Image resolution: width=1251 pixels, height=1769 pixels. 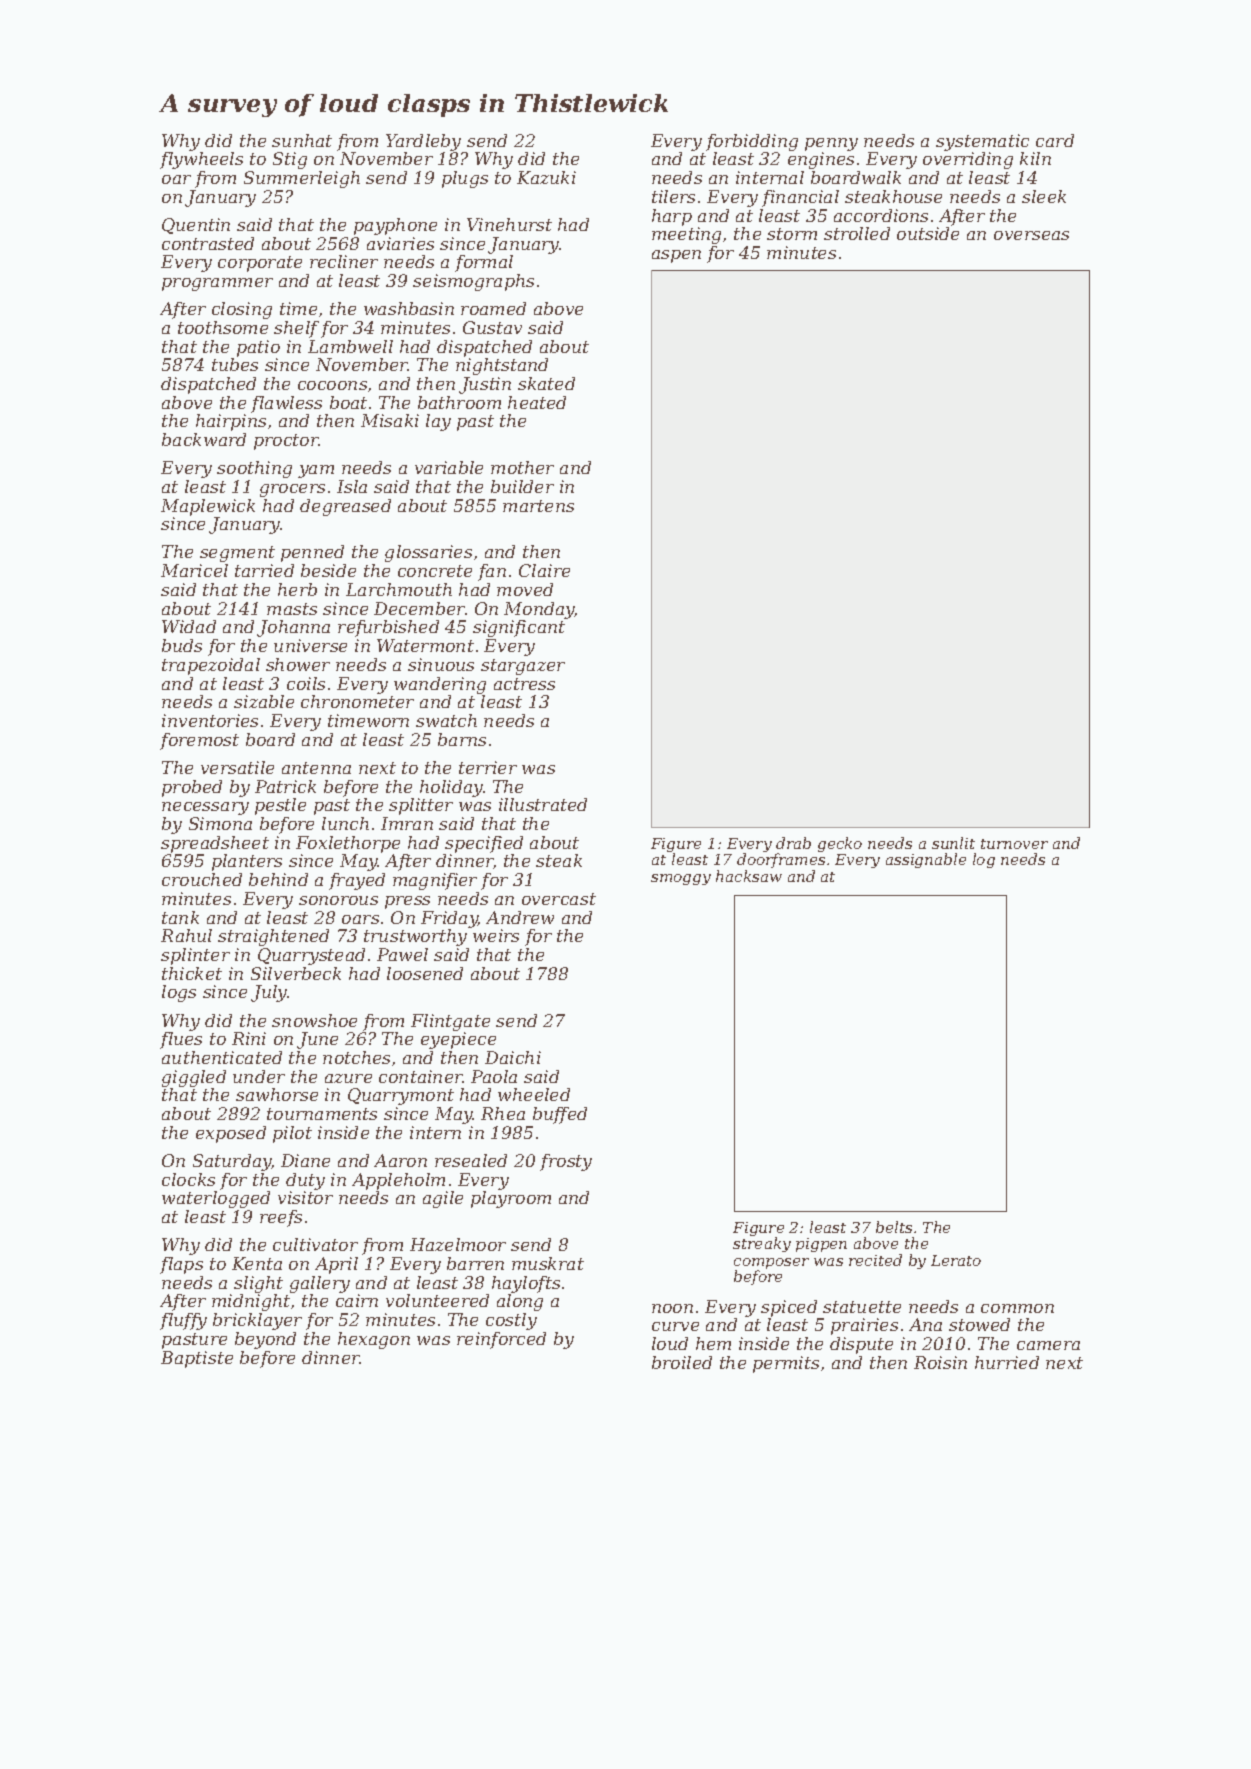 What do you see at coordinates (310, 645) in the screenshot?
I see `universe` at bounding box center [310, 645].
